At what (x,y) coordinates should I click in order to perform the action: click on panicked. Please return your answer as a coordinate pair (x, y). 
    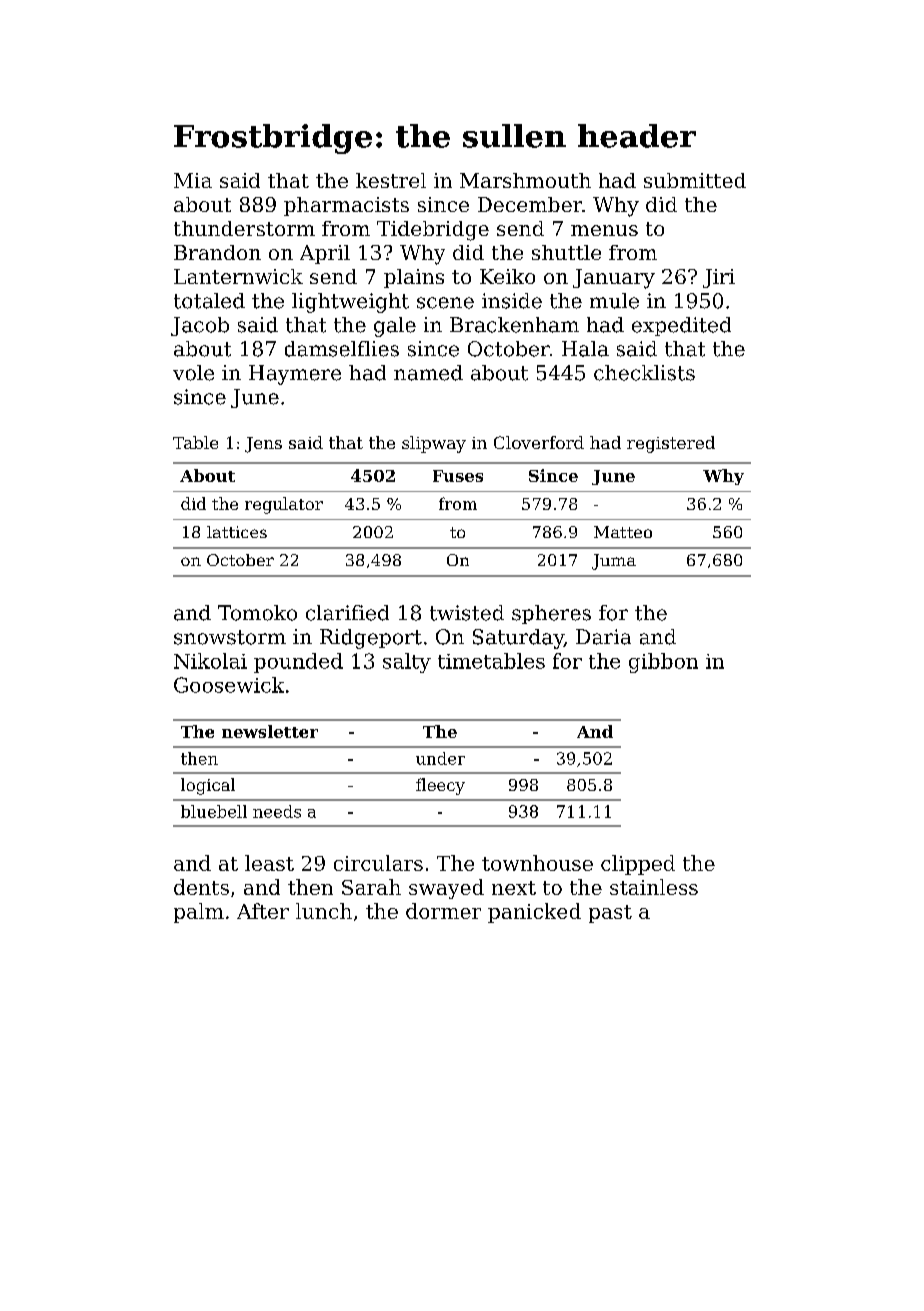
    Looking at the image, I should click on (534, 913).
